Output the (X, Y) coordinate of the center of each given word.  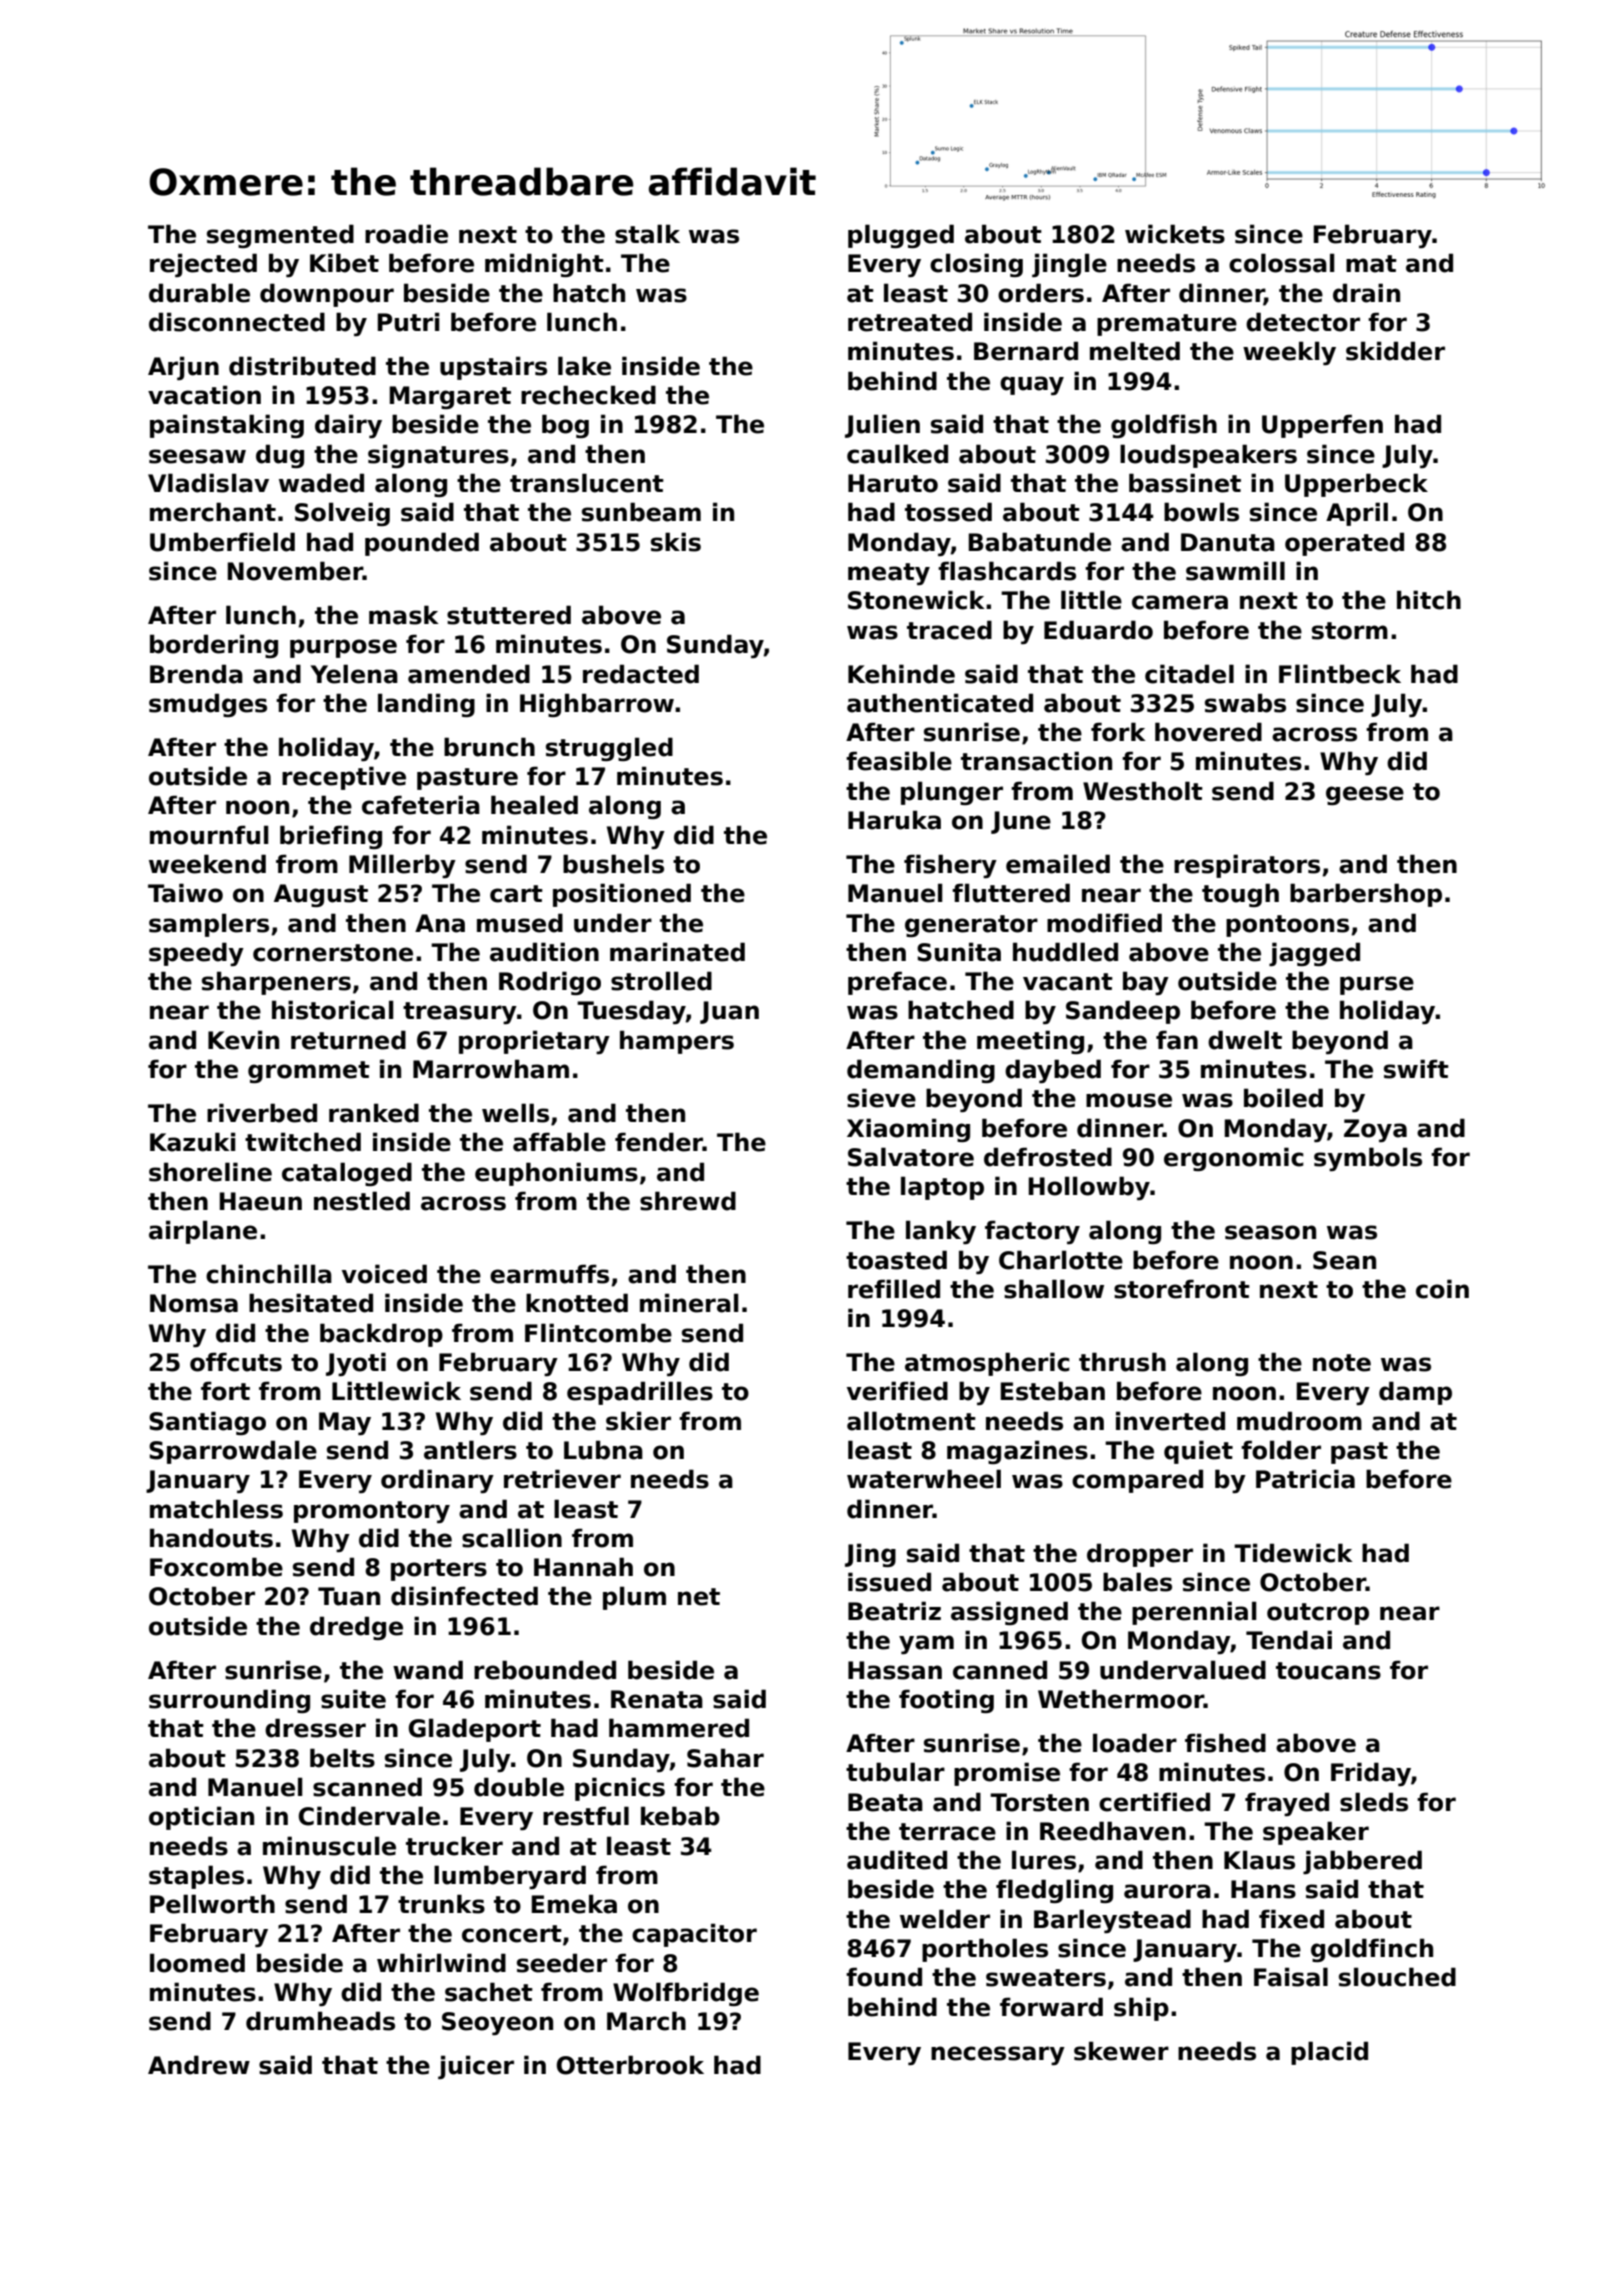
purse (1377, 985)
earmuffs (549, 1274)
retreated (910, 322)
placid (1329, 2053)
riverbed (262, 1113)
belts (342, 1758)
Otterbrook (630, 2065)
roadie (406, 234)
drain (1366, 293)
